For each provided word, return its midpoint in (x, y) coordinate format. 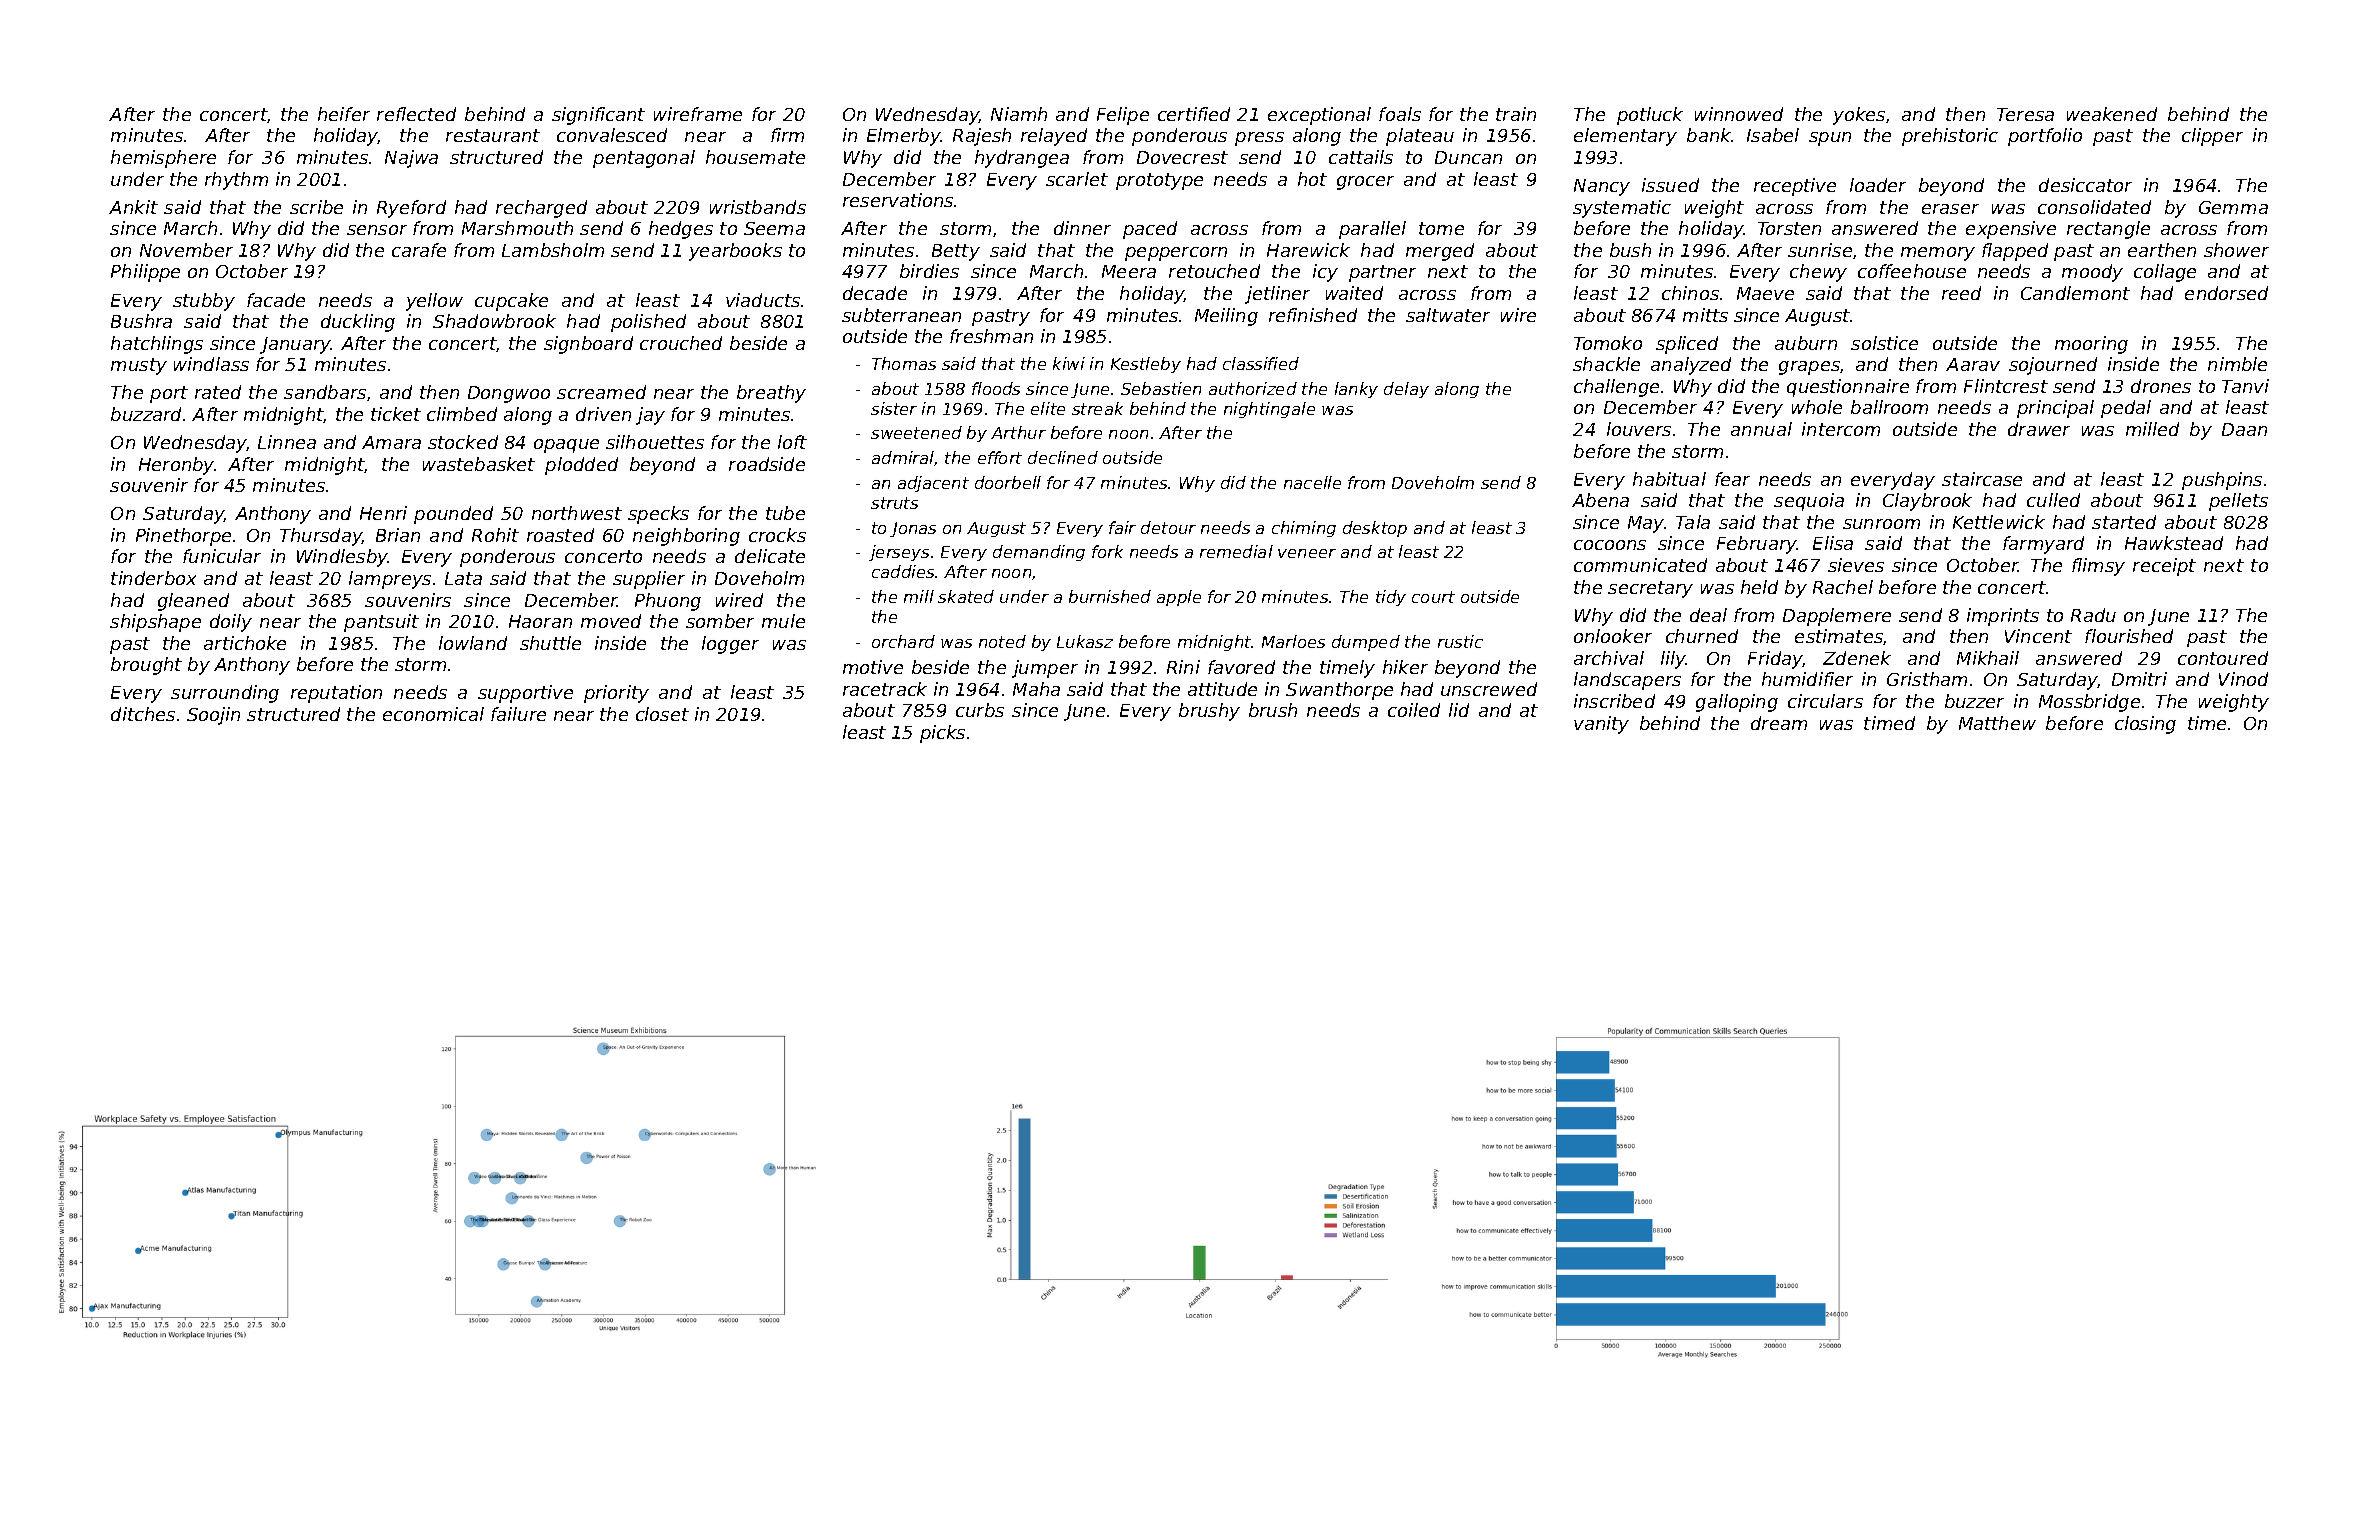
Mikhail (1988, 658)
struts (894, 503)
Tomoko (1608, 343)
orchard (903, 641)
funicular (222, 556)
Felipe (1123, 116)
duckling (358, 323)
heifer (344, 114)
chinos (1690, 293)
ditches (143, 714)
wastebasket (479, 464)
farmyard (2043, 545)
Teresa (2025, 114)
